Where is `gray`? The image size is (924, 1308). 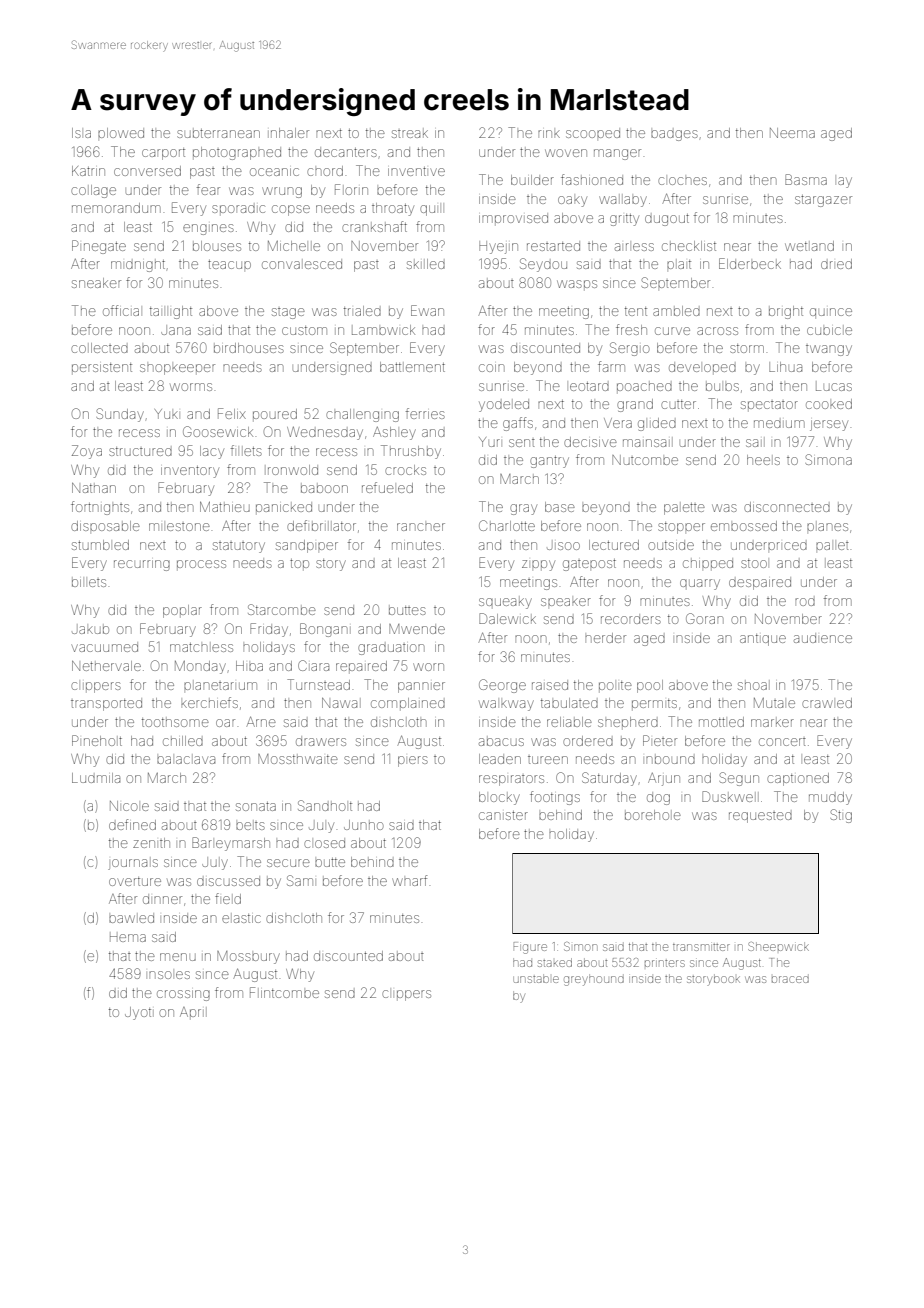
gray is located at coordinates (523, 509).
